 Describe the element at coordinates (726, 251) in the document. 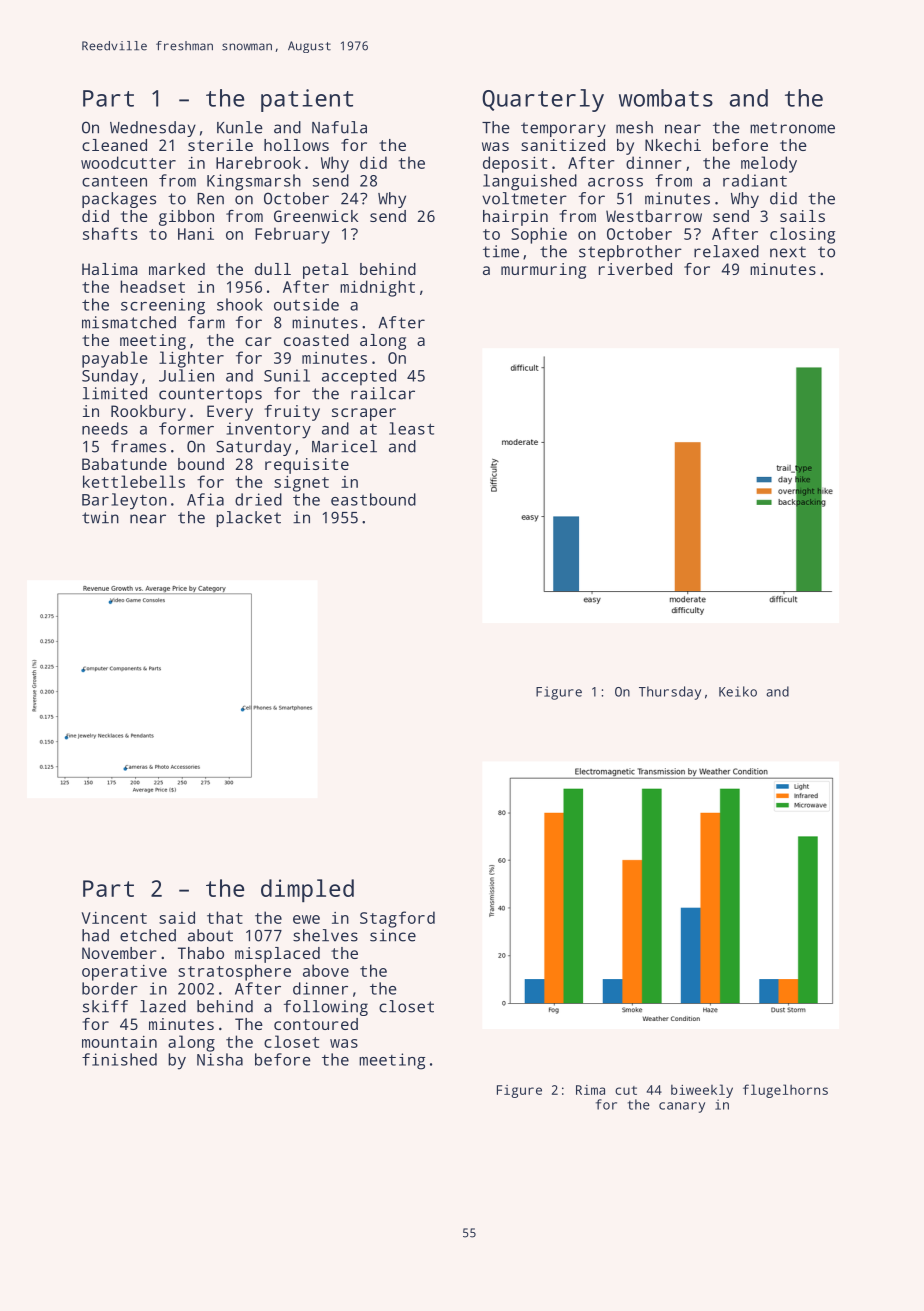

I see `relaxed` at that location.
